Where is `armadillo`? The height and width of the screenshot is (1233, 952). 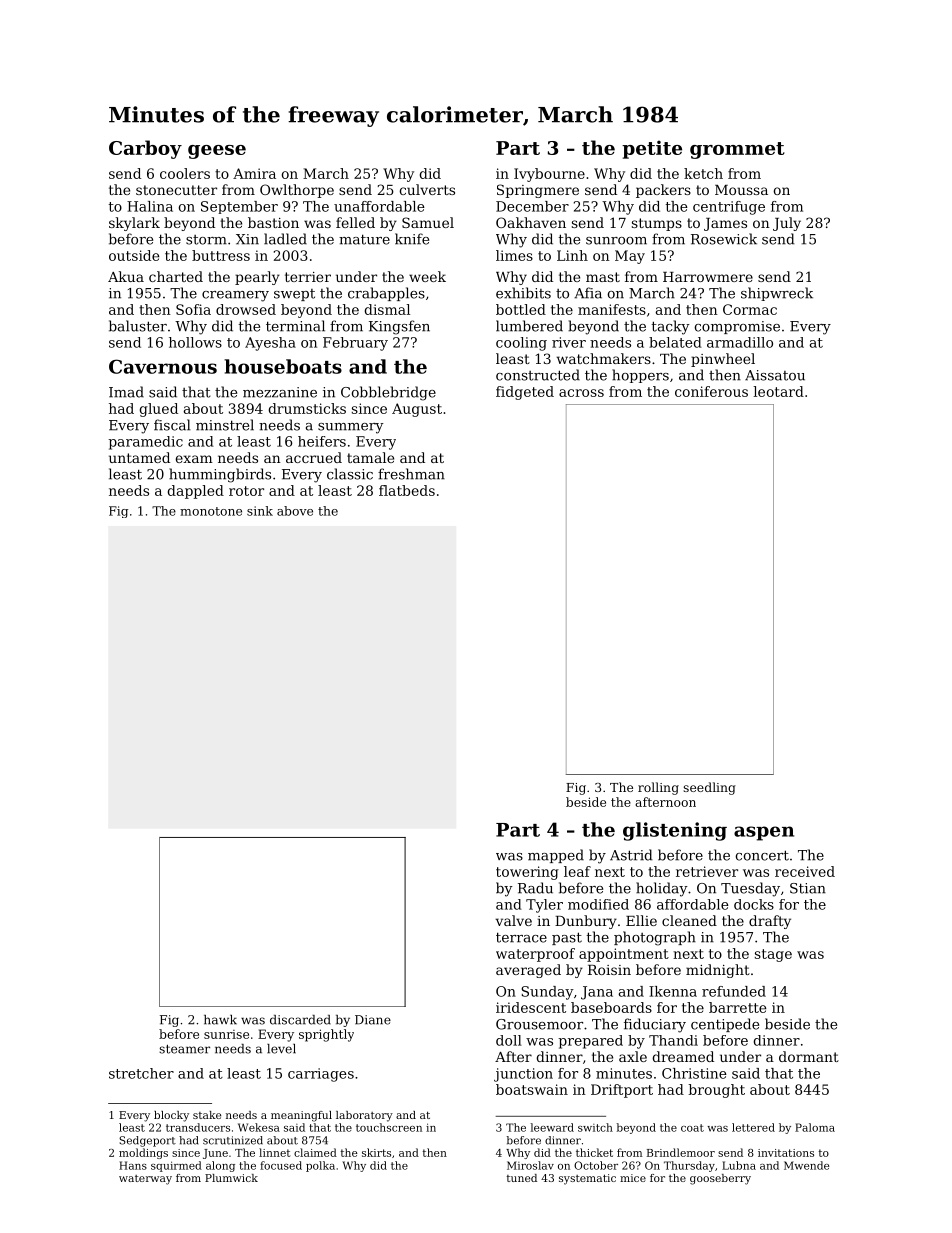
armadillo is located at coordinates (740, 342).
